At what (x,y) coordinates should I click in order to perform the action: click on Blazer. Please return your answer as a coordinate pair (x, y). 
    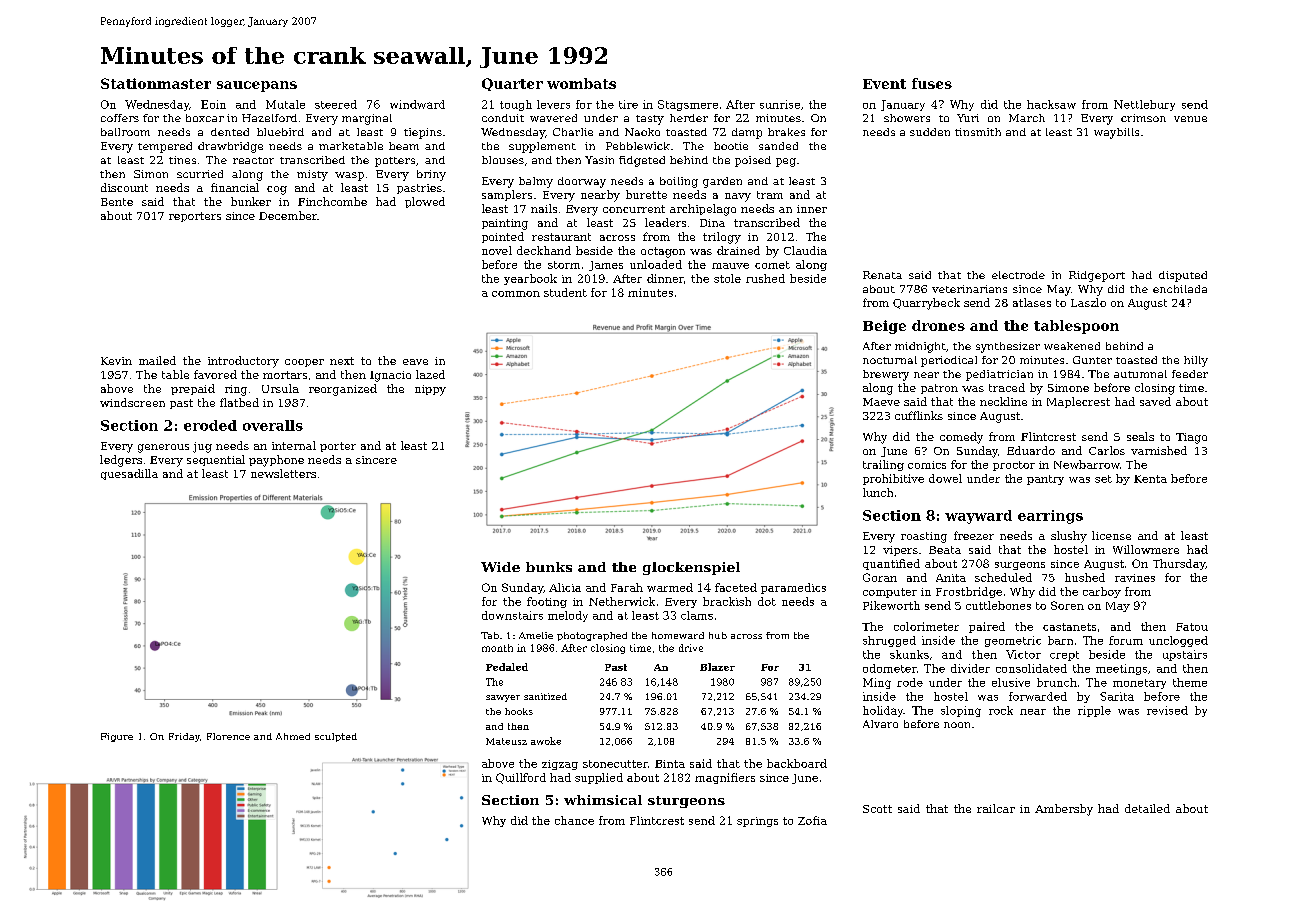
    Looking at the image, I should click on (717, 667).
